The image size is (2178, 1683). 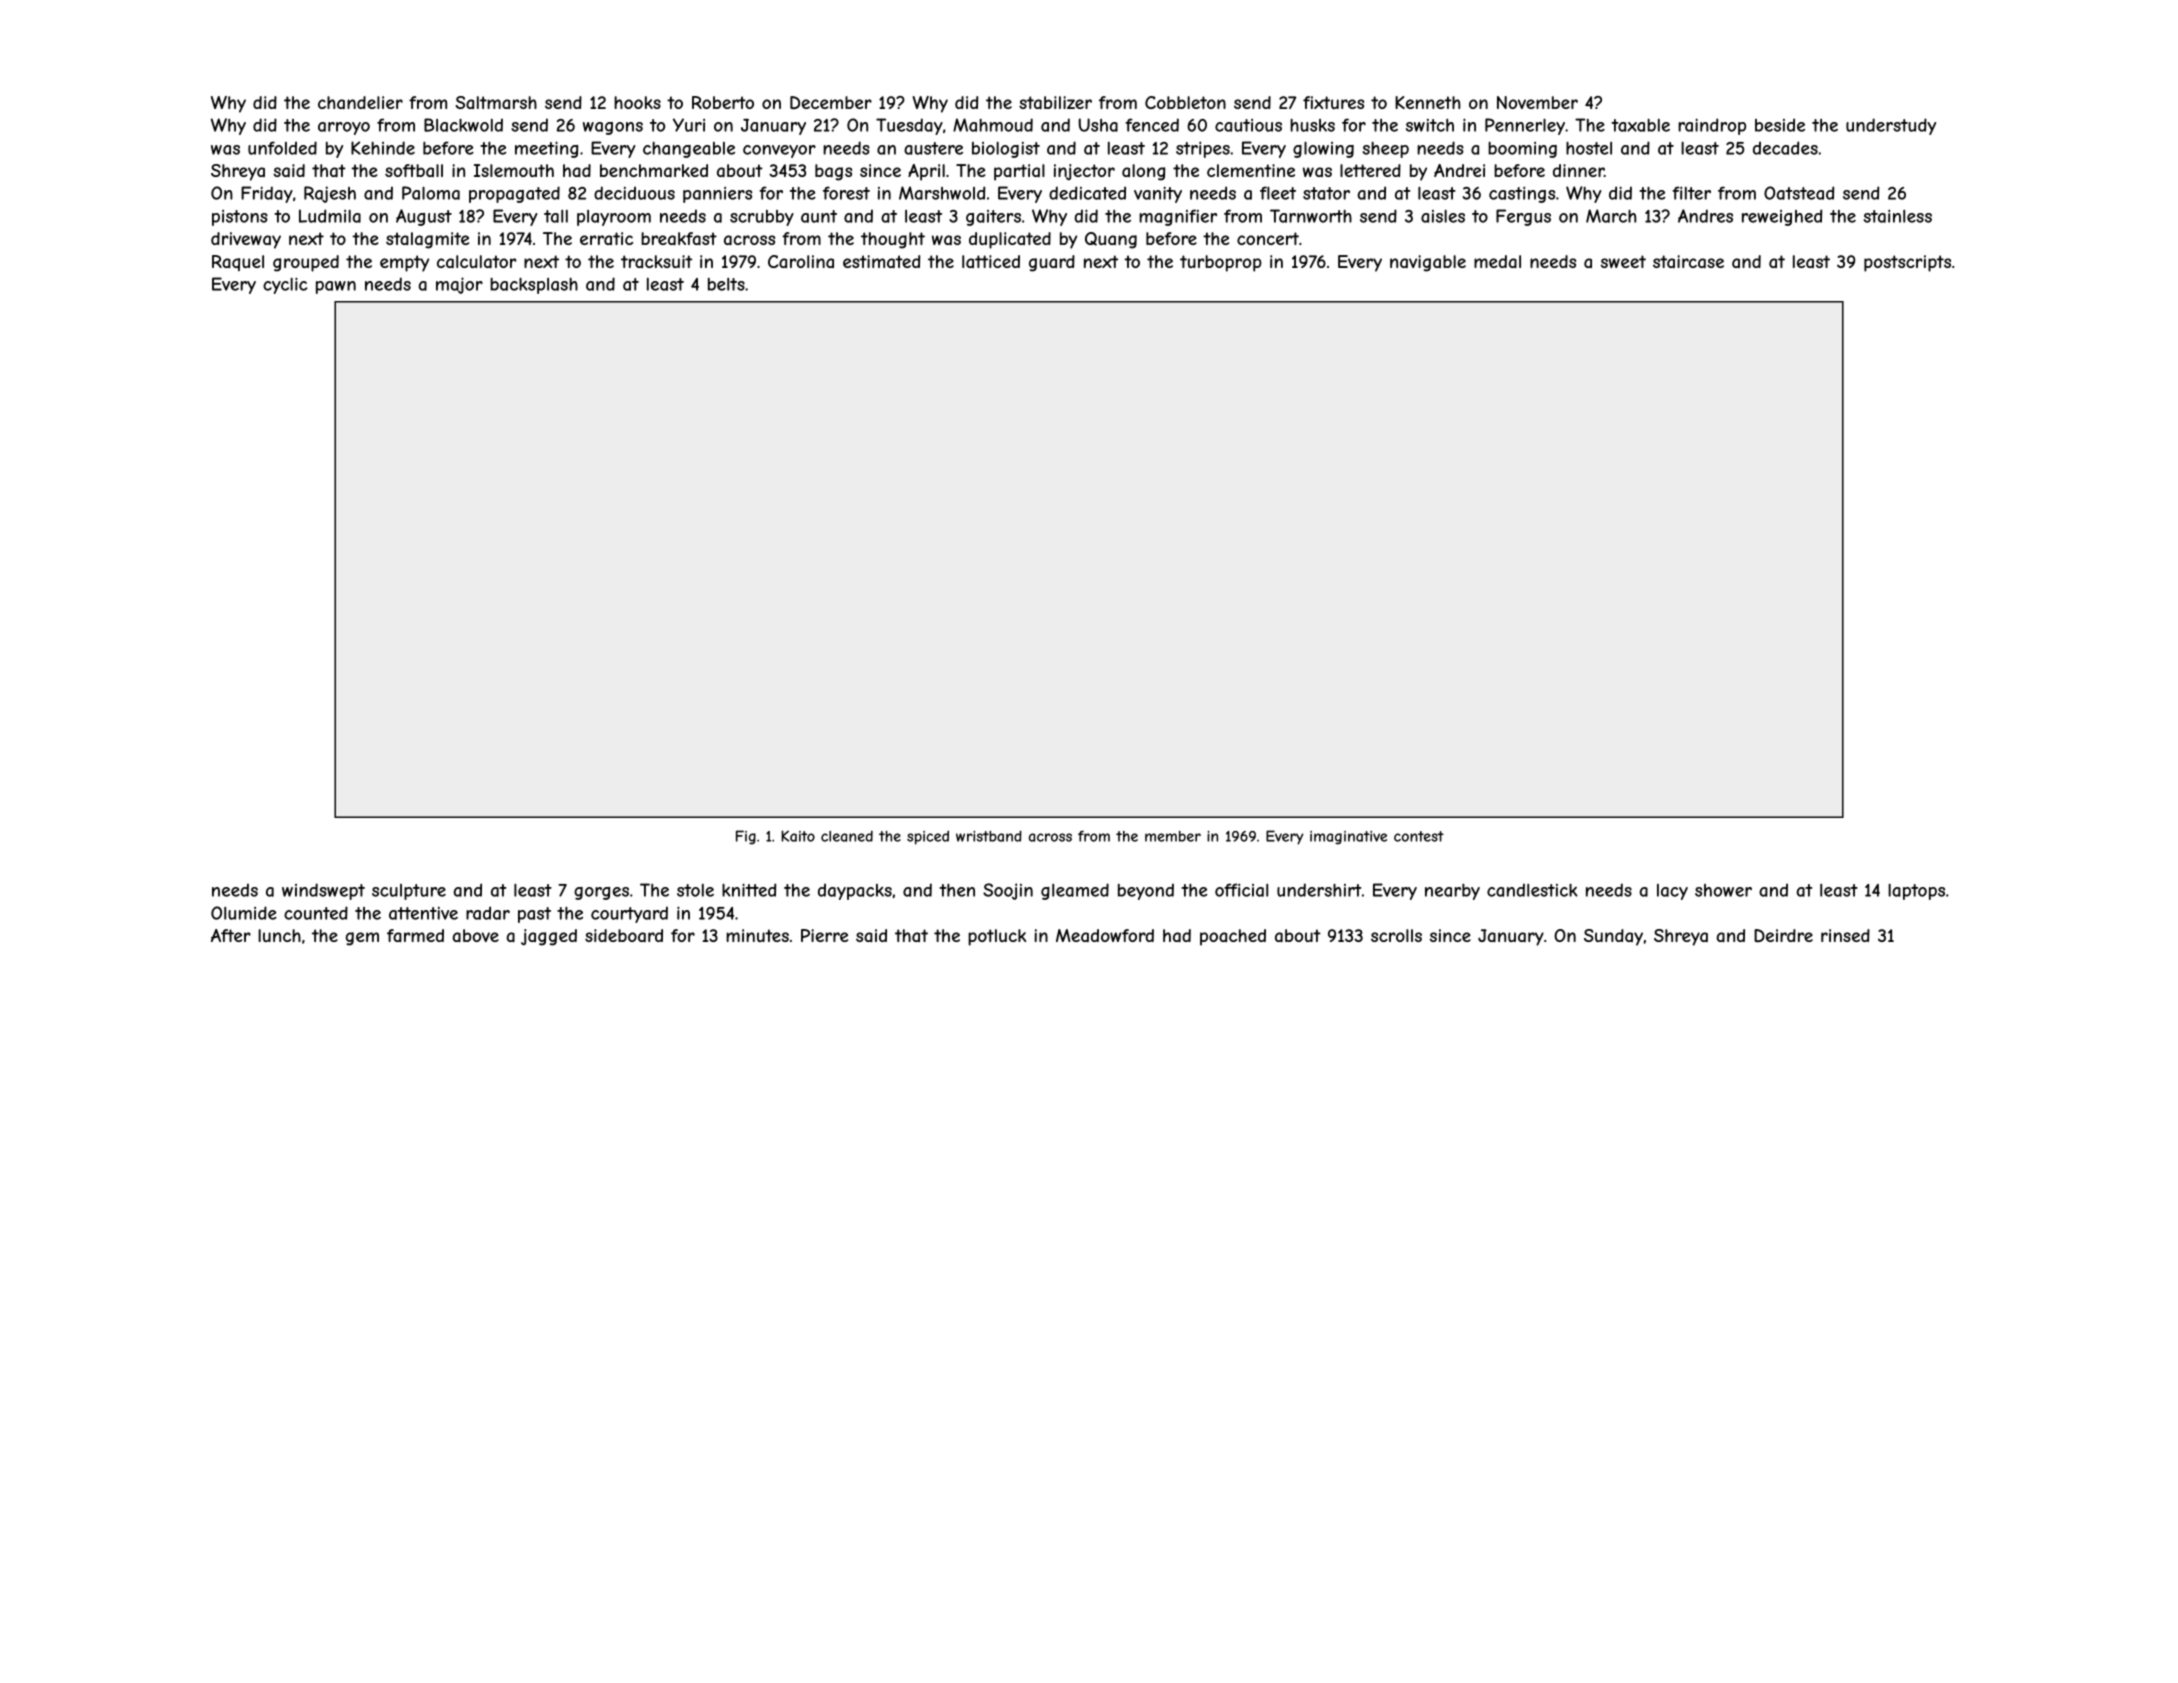 What do you see at coordinates (746, 837) in the screenshot?
I see `Fig` at bounding box center [746, 837].
